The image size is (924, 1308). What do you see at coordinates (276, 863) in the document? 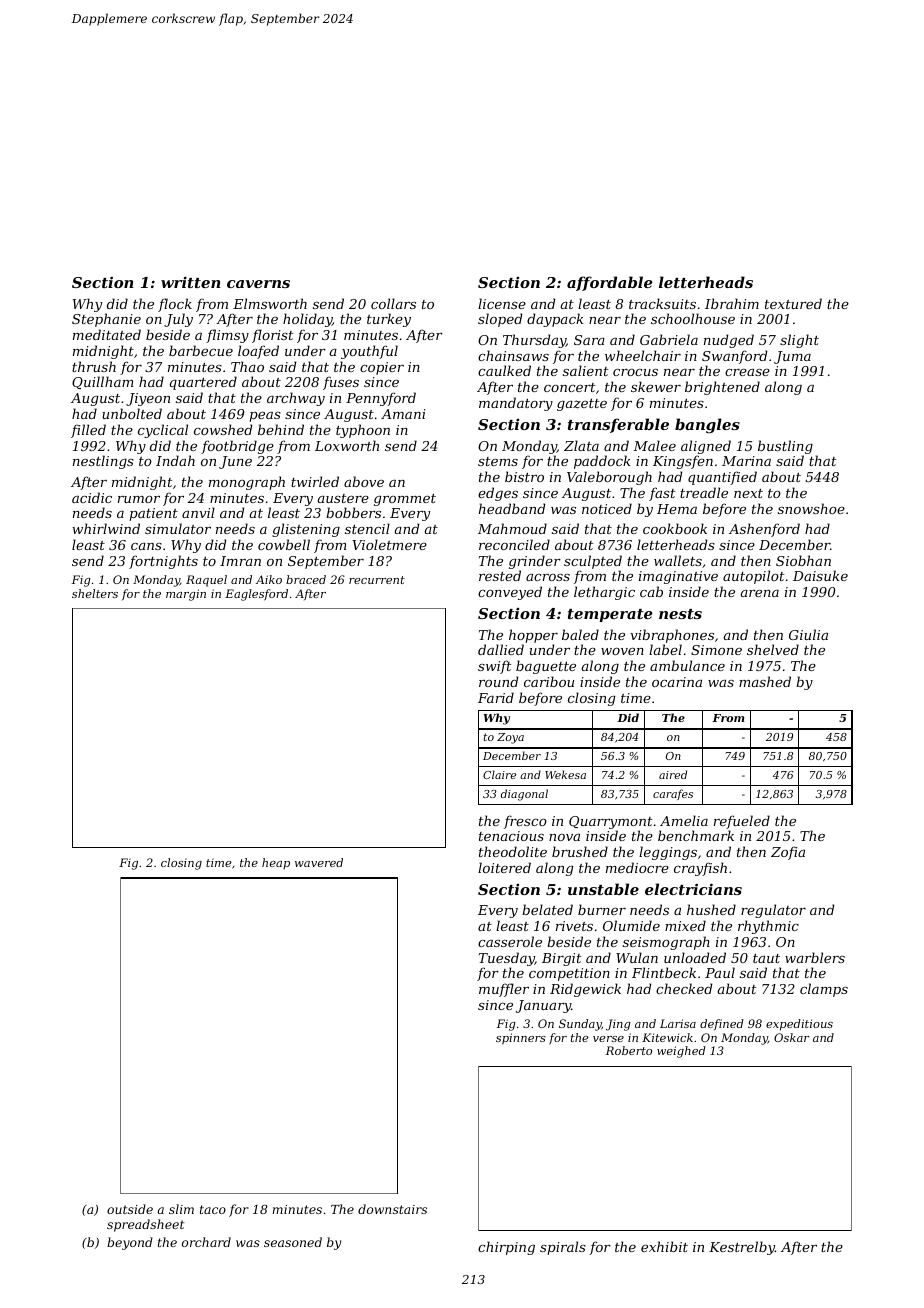
I see `heap` at bounding box center [276, 863].
